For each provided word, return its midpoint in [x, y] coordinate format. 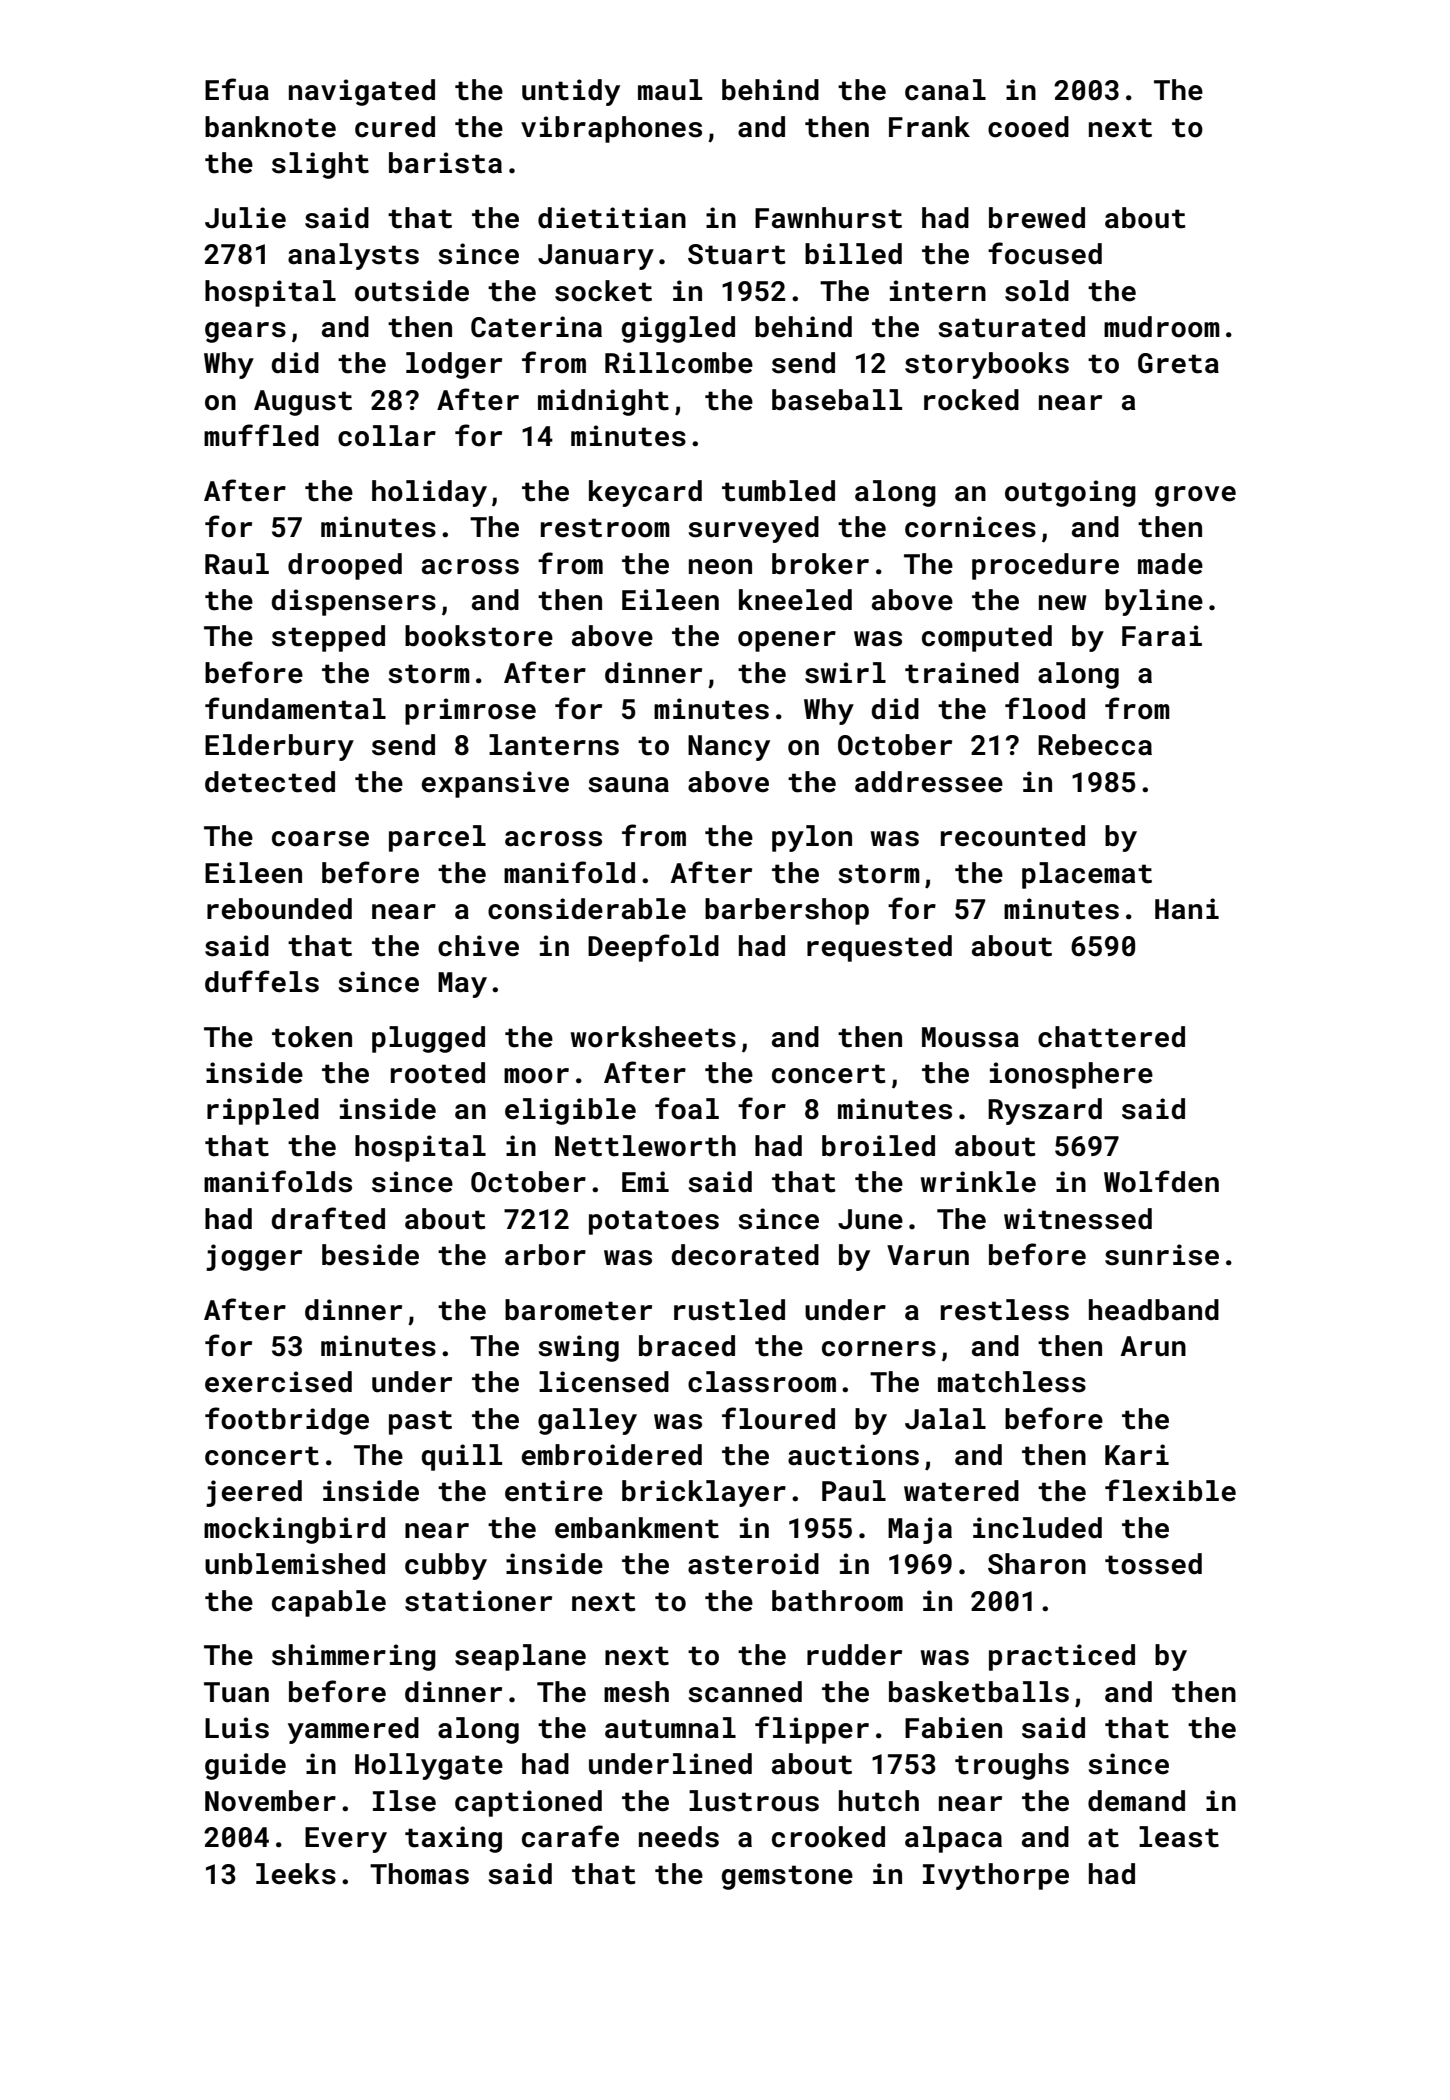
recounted [1013, 836]
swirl [845, 673]
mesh [636, 1692]
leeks [296, 1874]
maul [670, 90]
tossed [1153, 1564]
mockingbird [294, 1530]
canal [945, 90]
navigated [362, 92]
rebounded [279, 909]
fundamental [295, 708]
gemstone [787, 1877]
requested [879, 948]
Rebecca [1095, 745]
